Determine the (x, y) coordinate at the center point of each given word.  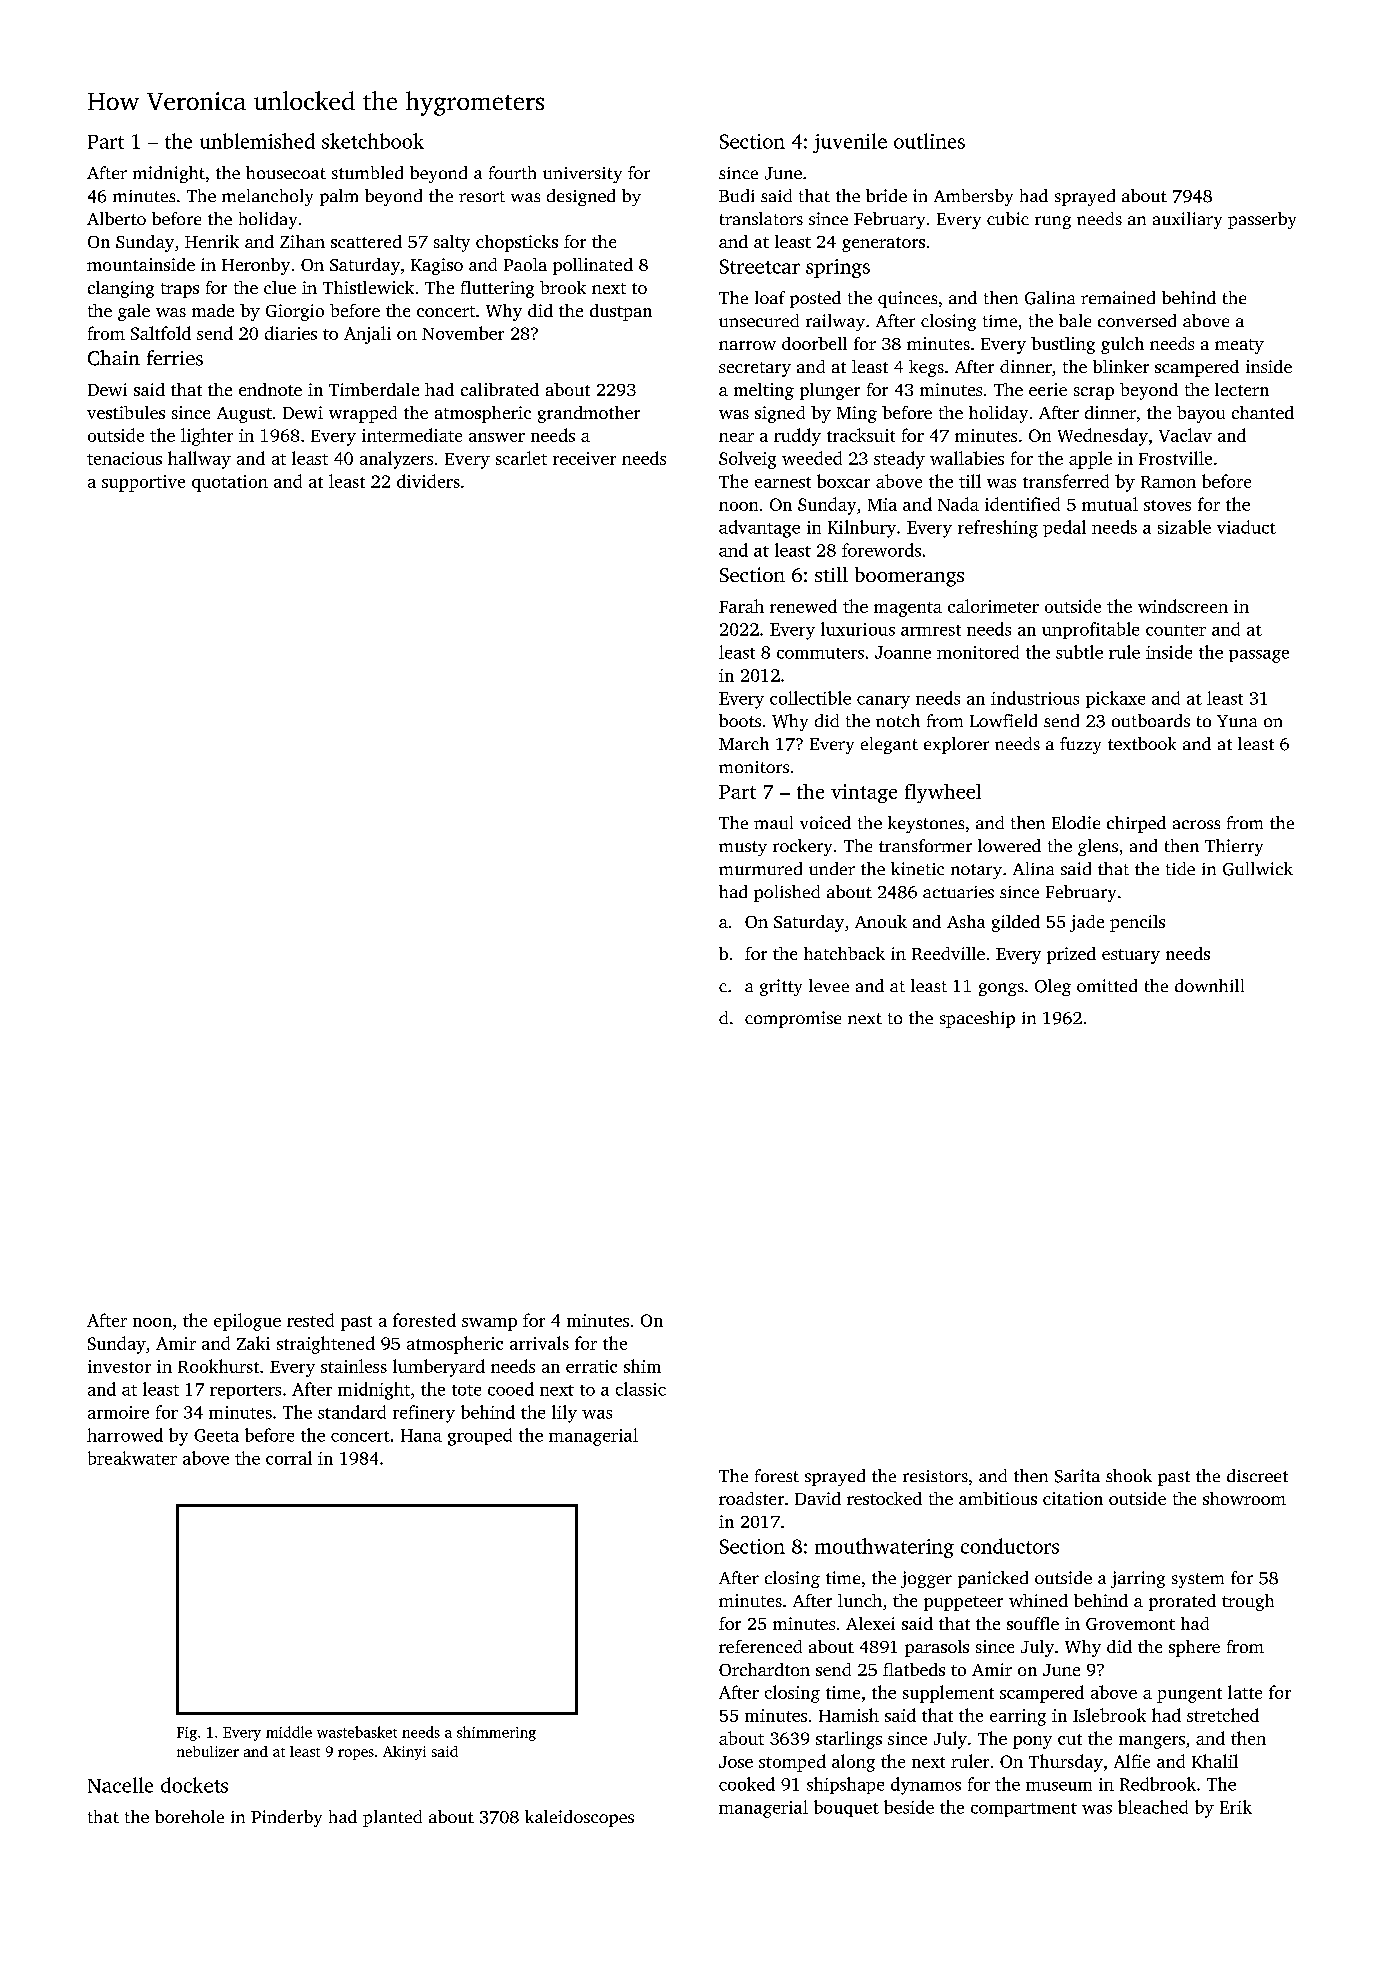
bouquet (846, 1808)
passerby (1262, 220)
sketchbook (373, 141)
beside (909, 1807)
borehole (189, 1816)
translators (761, 218)
